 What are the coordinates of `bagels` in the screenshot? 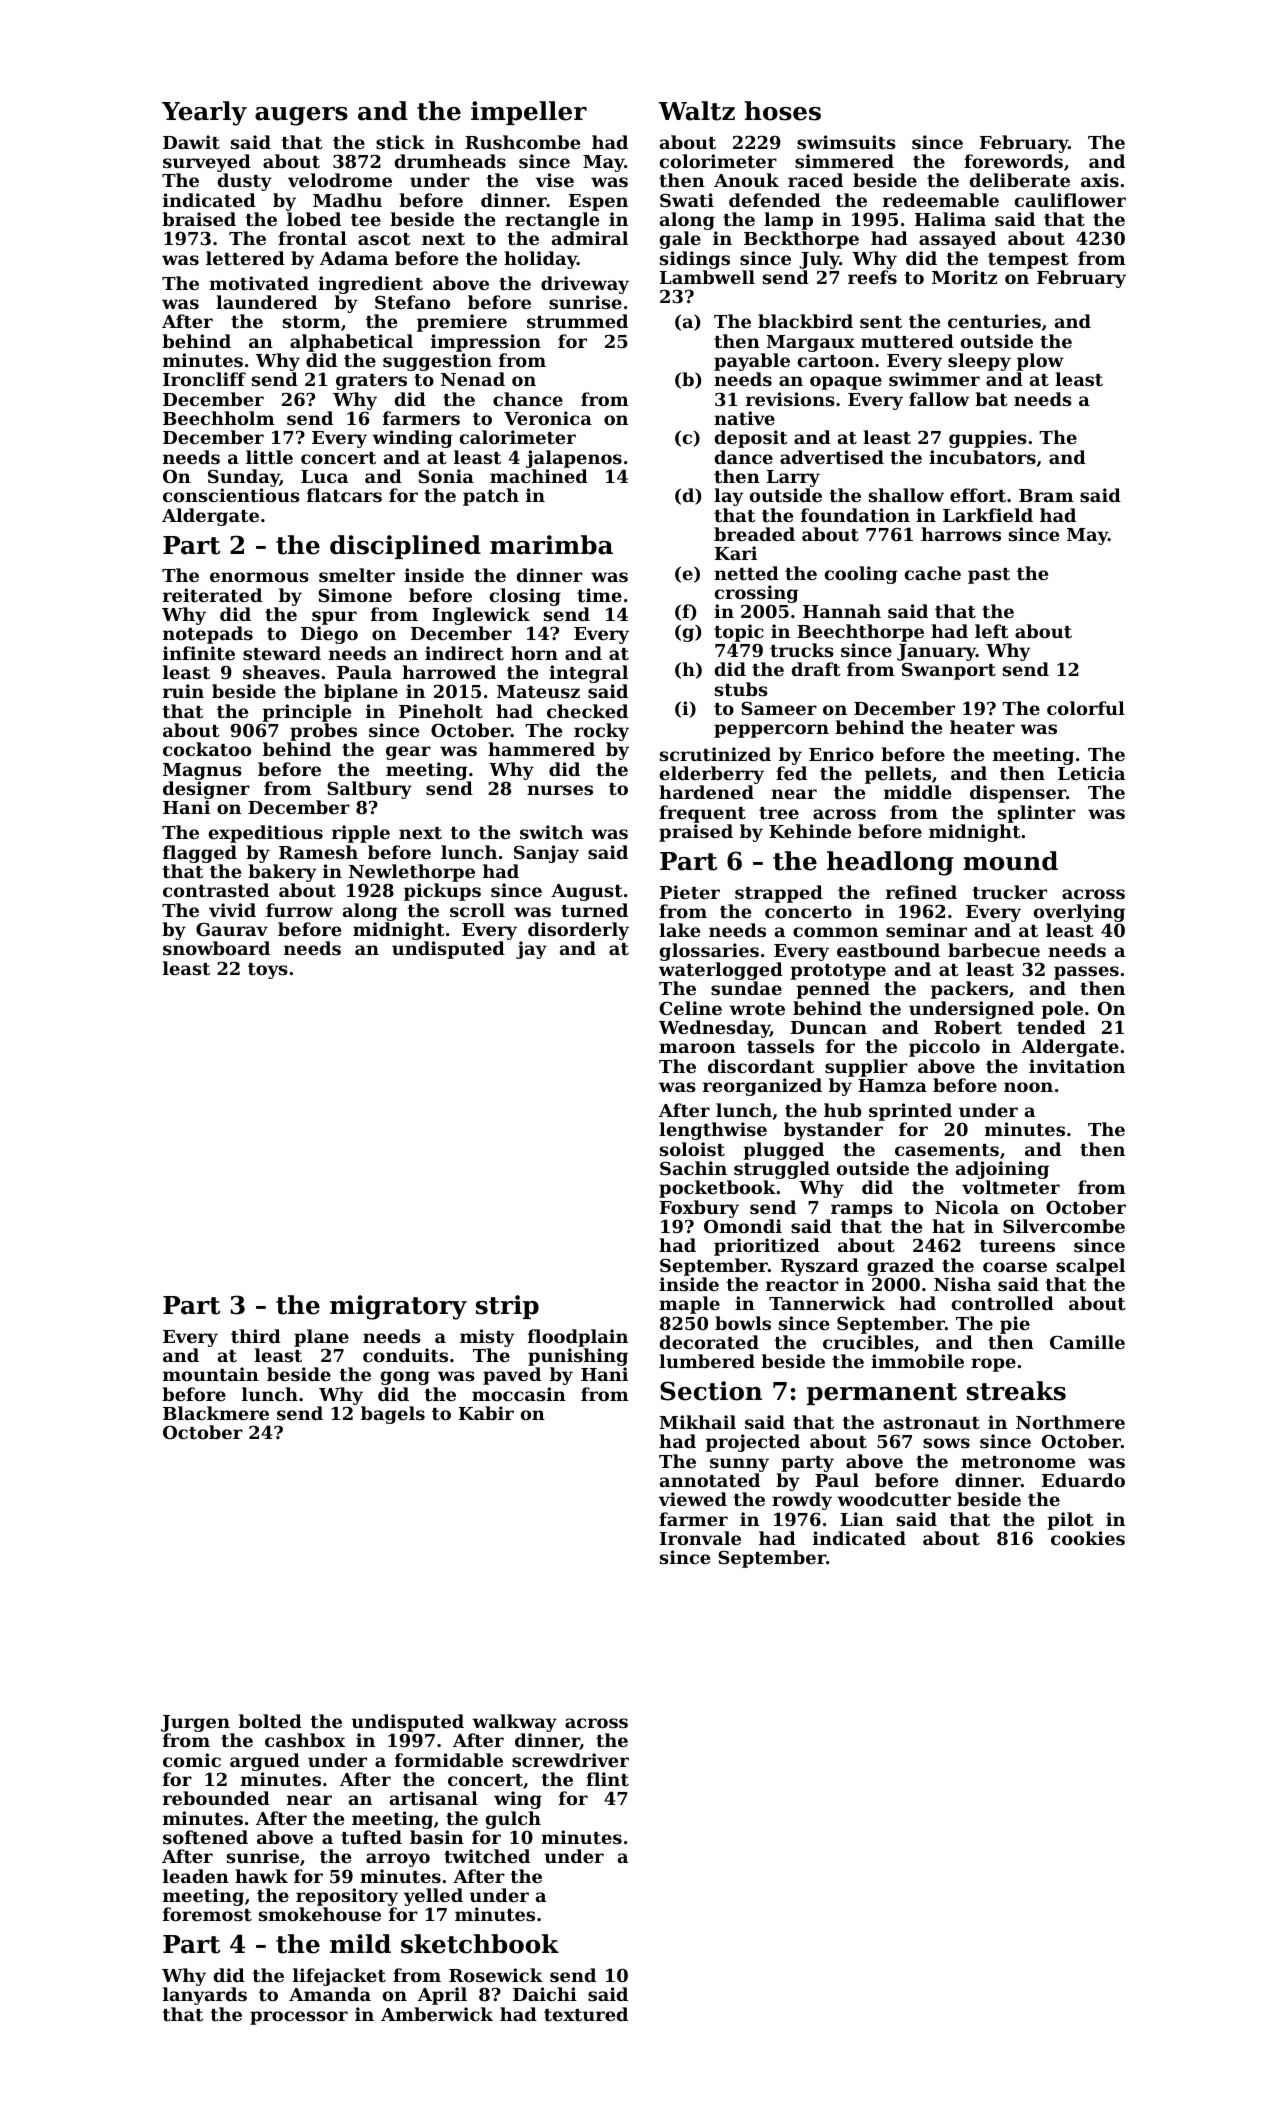 It's located at (393, 1415).
